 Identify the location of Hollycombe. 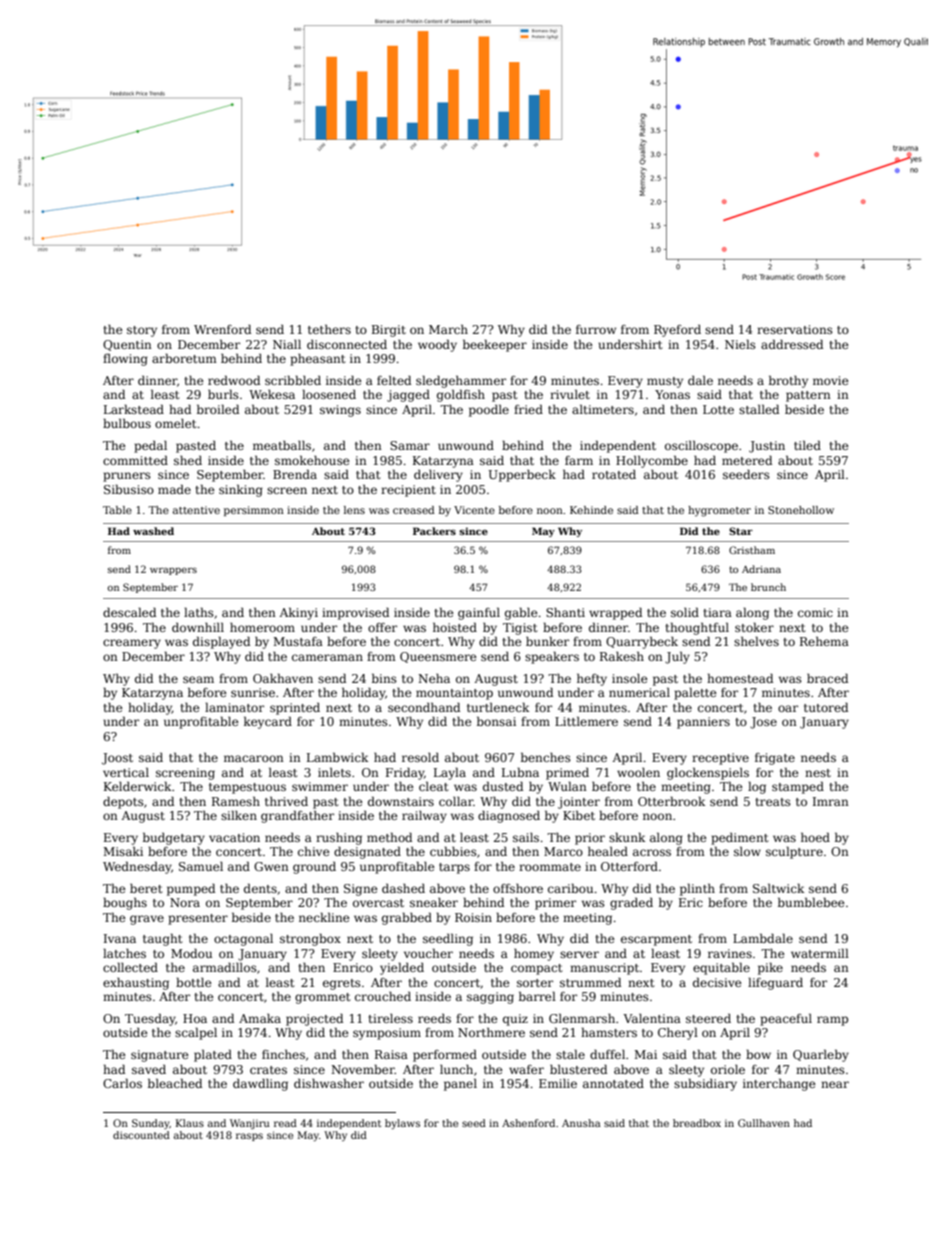
(652, 461).
